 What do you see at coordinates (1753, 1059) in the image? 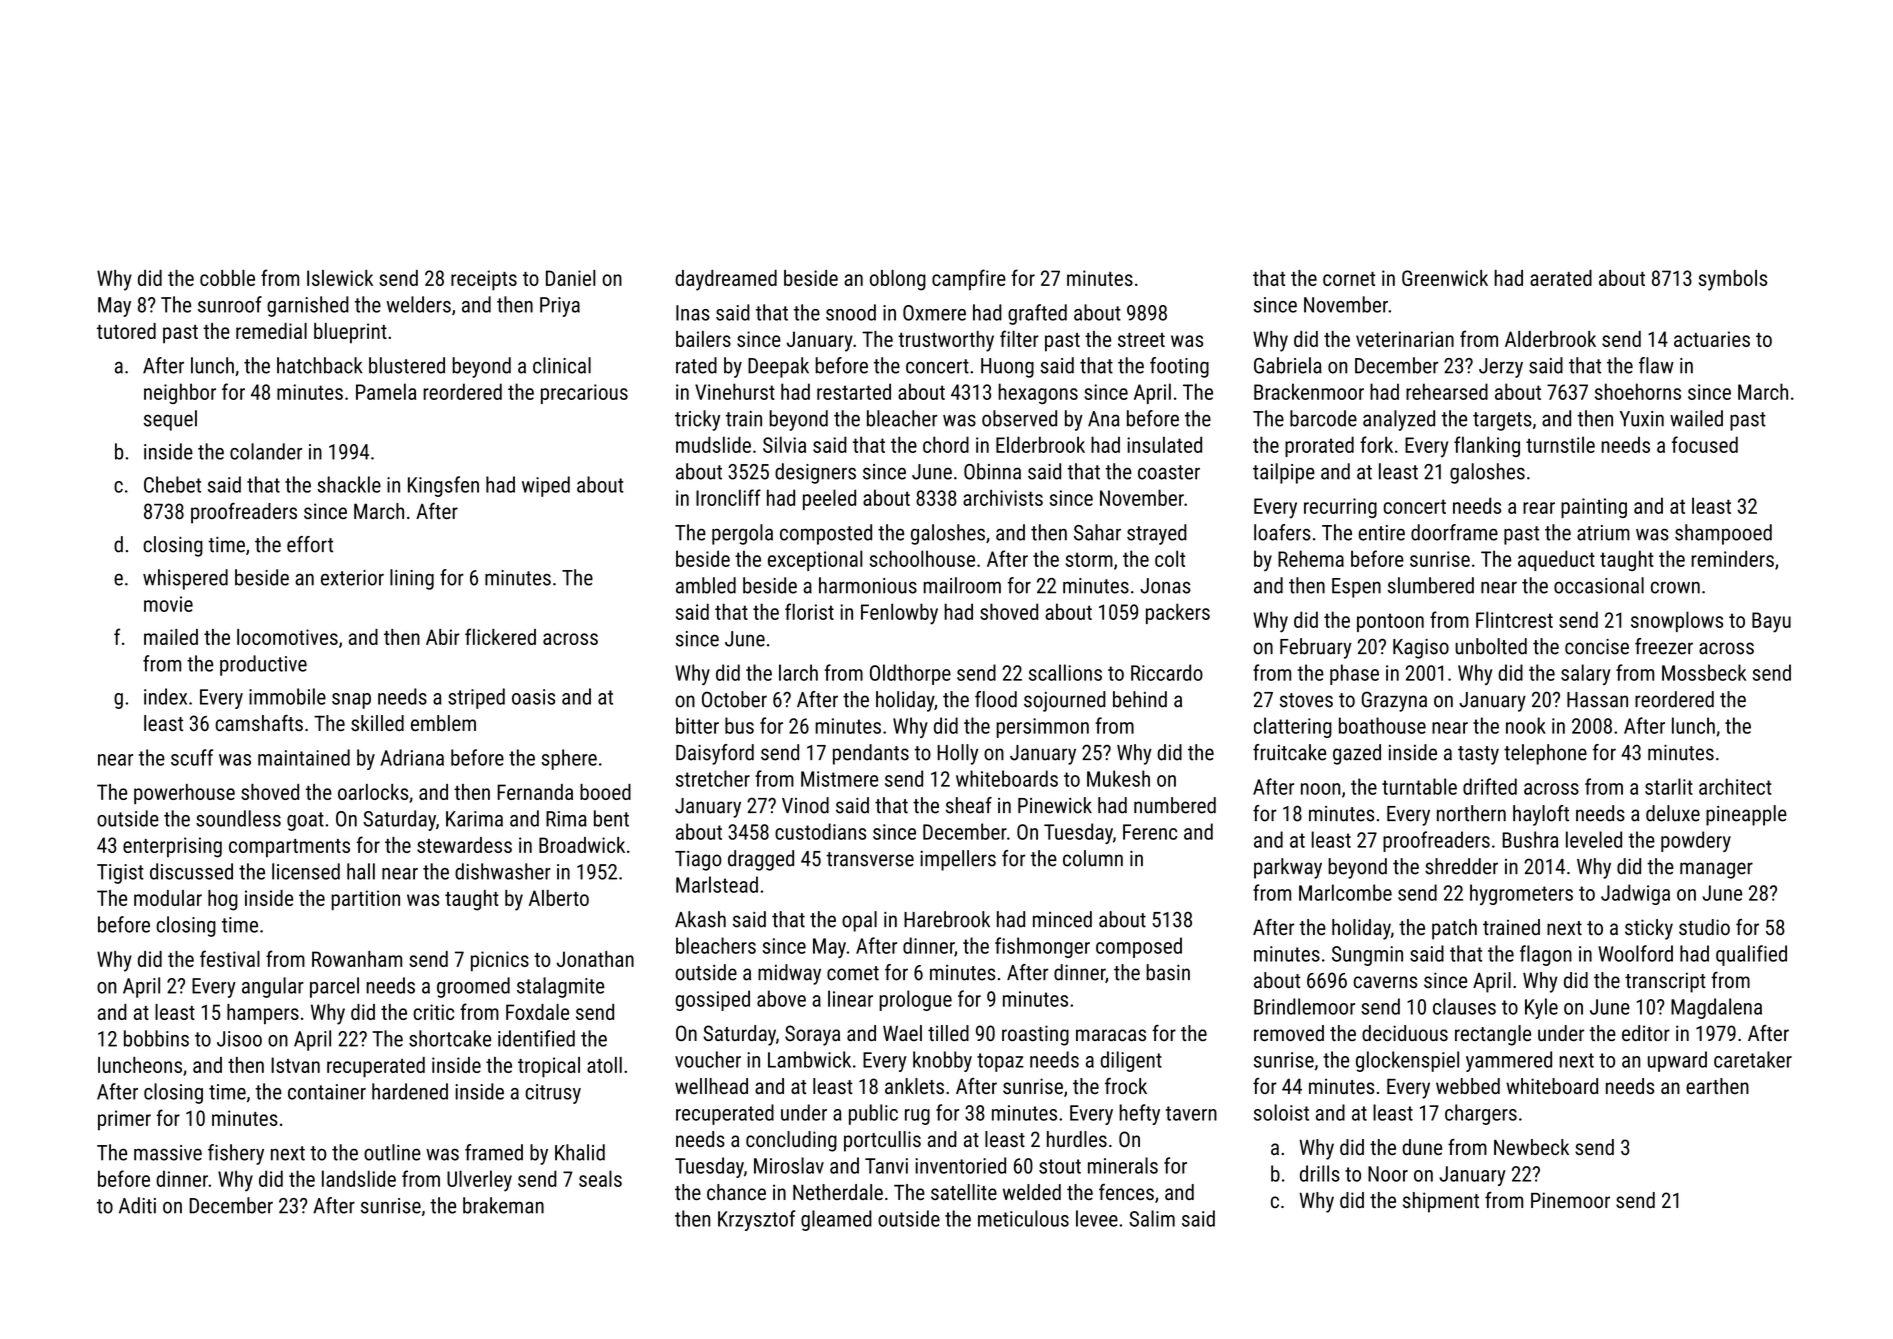
I see `caretaker` at bounding box center [1753, 1059].
